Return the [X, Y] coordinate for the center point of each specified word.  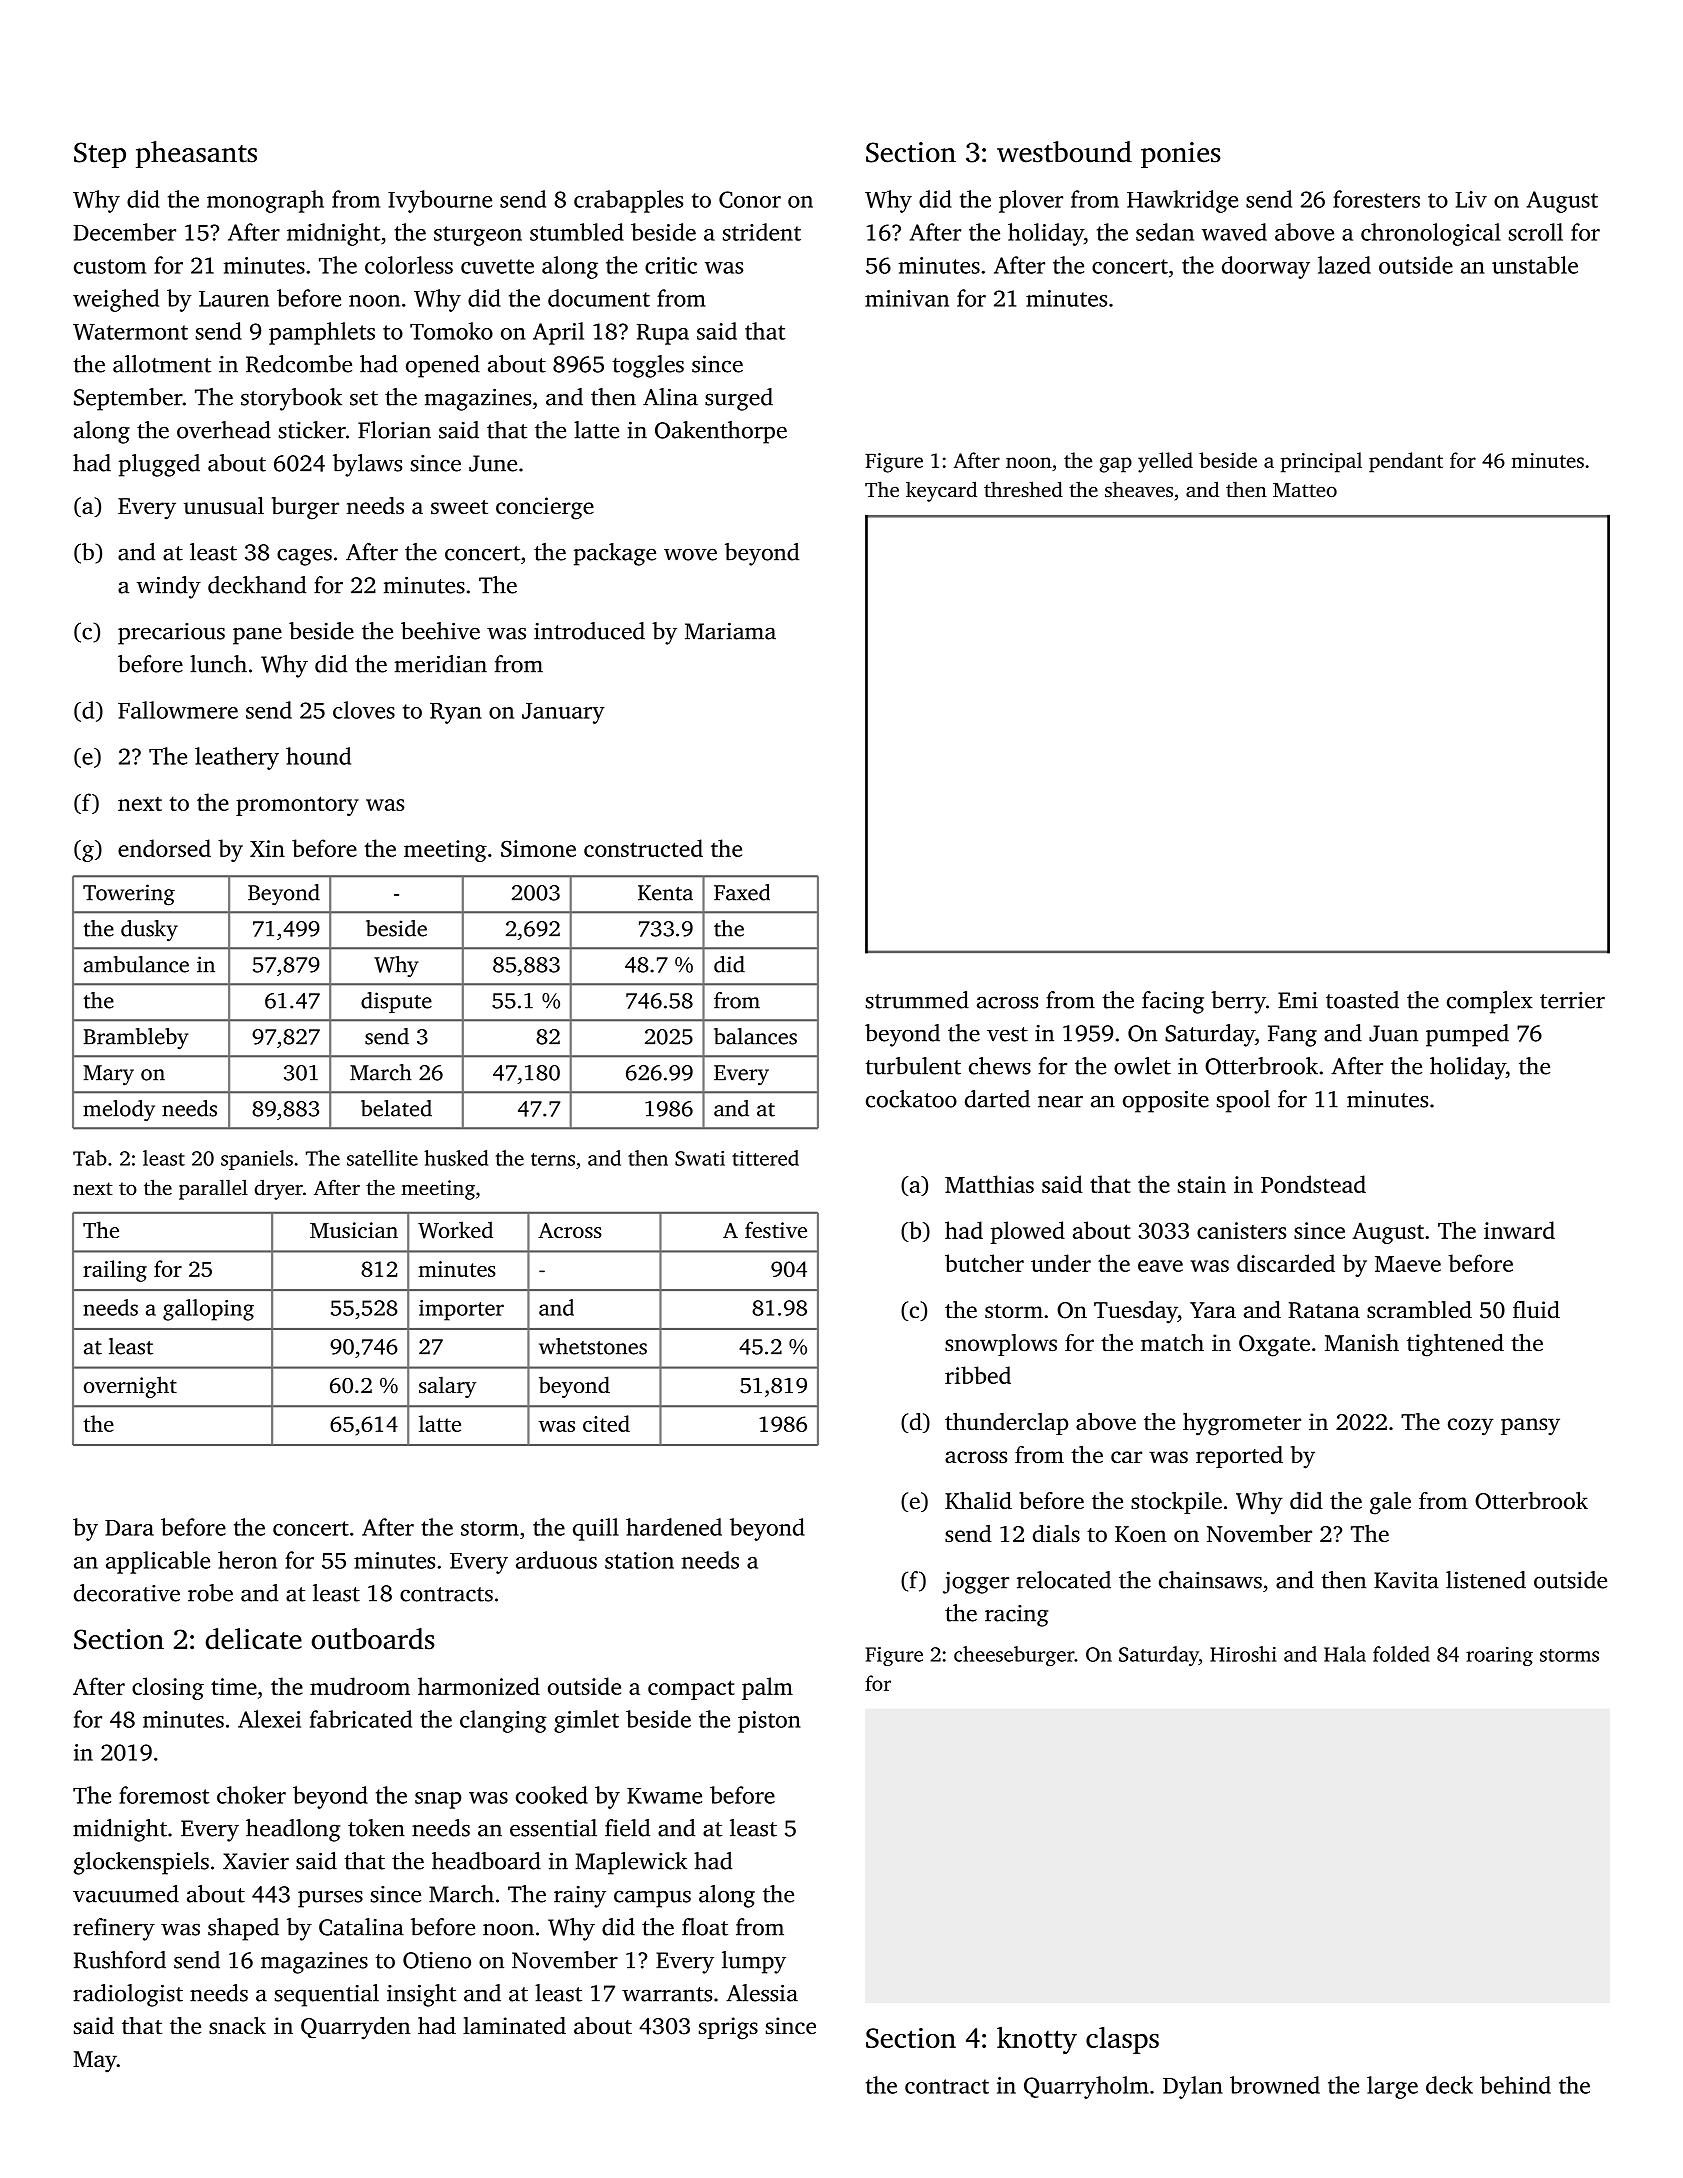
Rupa [663, 334]
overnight [130, 1387]
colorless [409, 265]
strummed [917, 1000]
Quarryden [356, 2028]
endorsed [164, 848]
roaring [1499, 1656]
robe [210, 1593]
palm [767, 1688]
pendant [1406, 462]
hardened [674, 1527]
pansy [1530, 1427]
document [599, 298]
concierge [545, 508]
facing [1173, 1002]
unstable [1535, 265]
